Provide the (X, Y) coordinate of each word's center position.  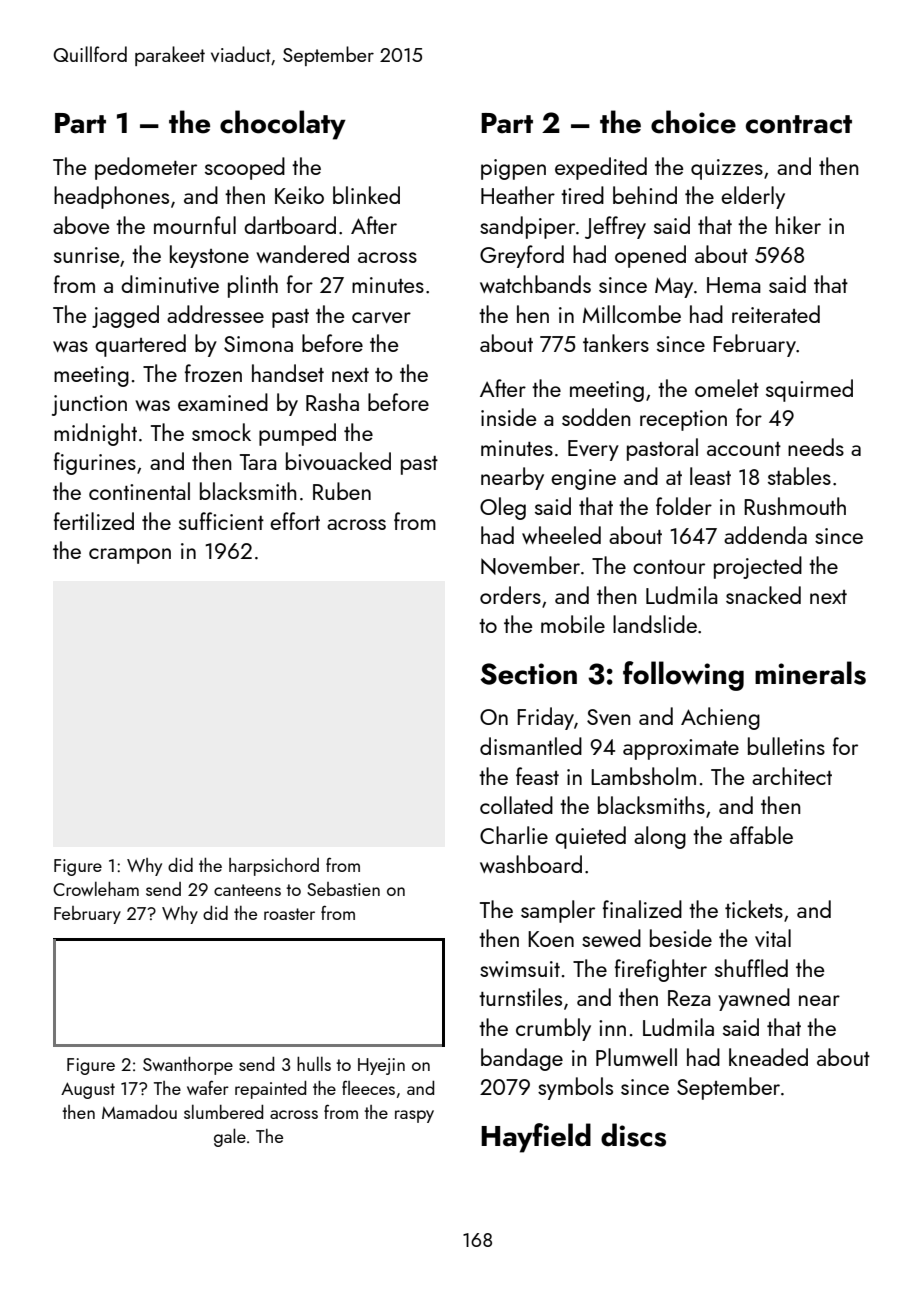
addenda (765, 535)
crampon (130, 556)
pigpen (513, 169)
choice (693, 122)
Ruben (342, 491)
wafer (208, 1087)
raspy (414, 1116)
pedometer (146, 168)
